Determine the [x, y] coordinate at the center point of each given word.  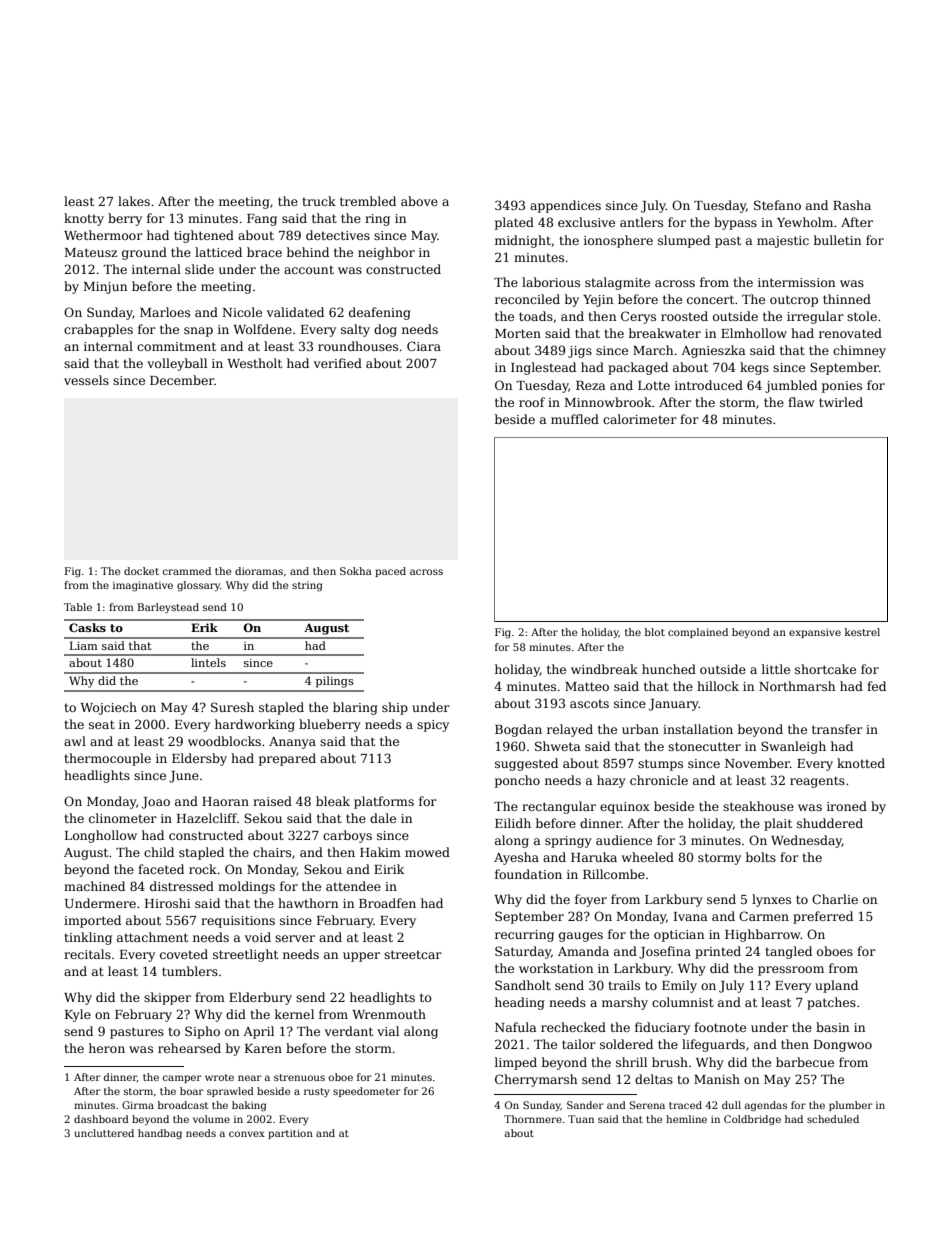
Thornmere [533, 1119]
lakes [134, 201]
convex [247, 1134]
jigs [580, 352]
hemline [686, 1119]
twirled [841, 402]
